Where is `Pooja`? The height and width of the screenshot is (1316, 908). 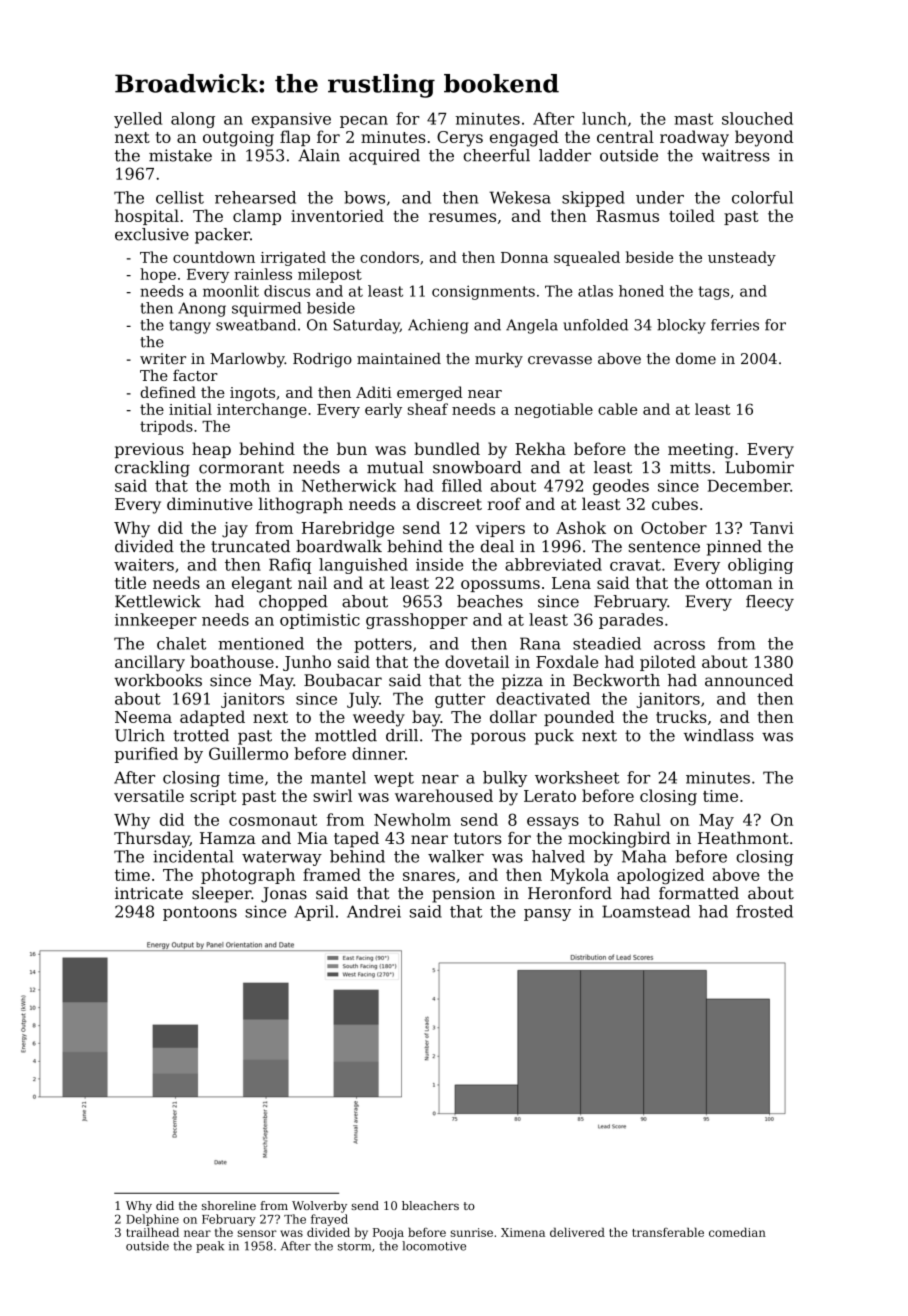 Pooja is located at coordinates (388, 1234).
